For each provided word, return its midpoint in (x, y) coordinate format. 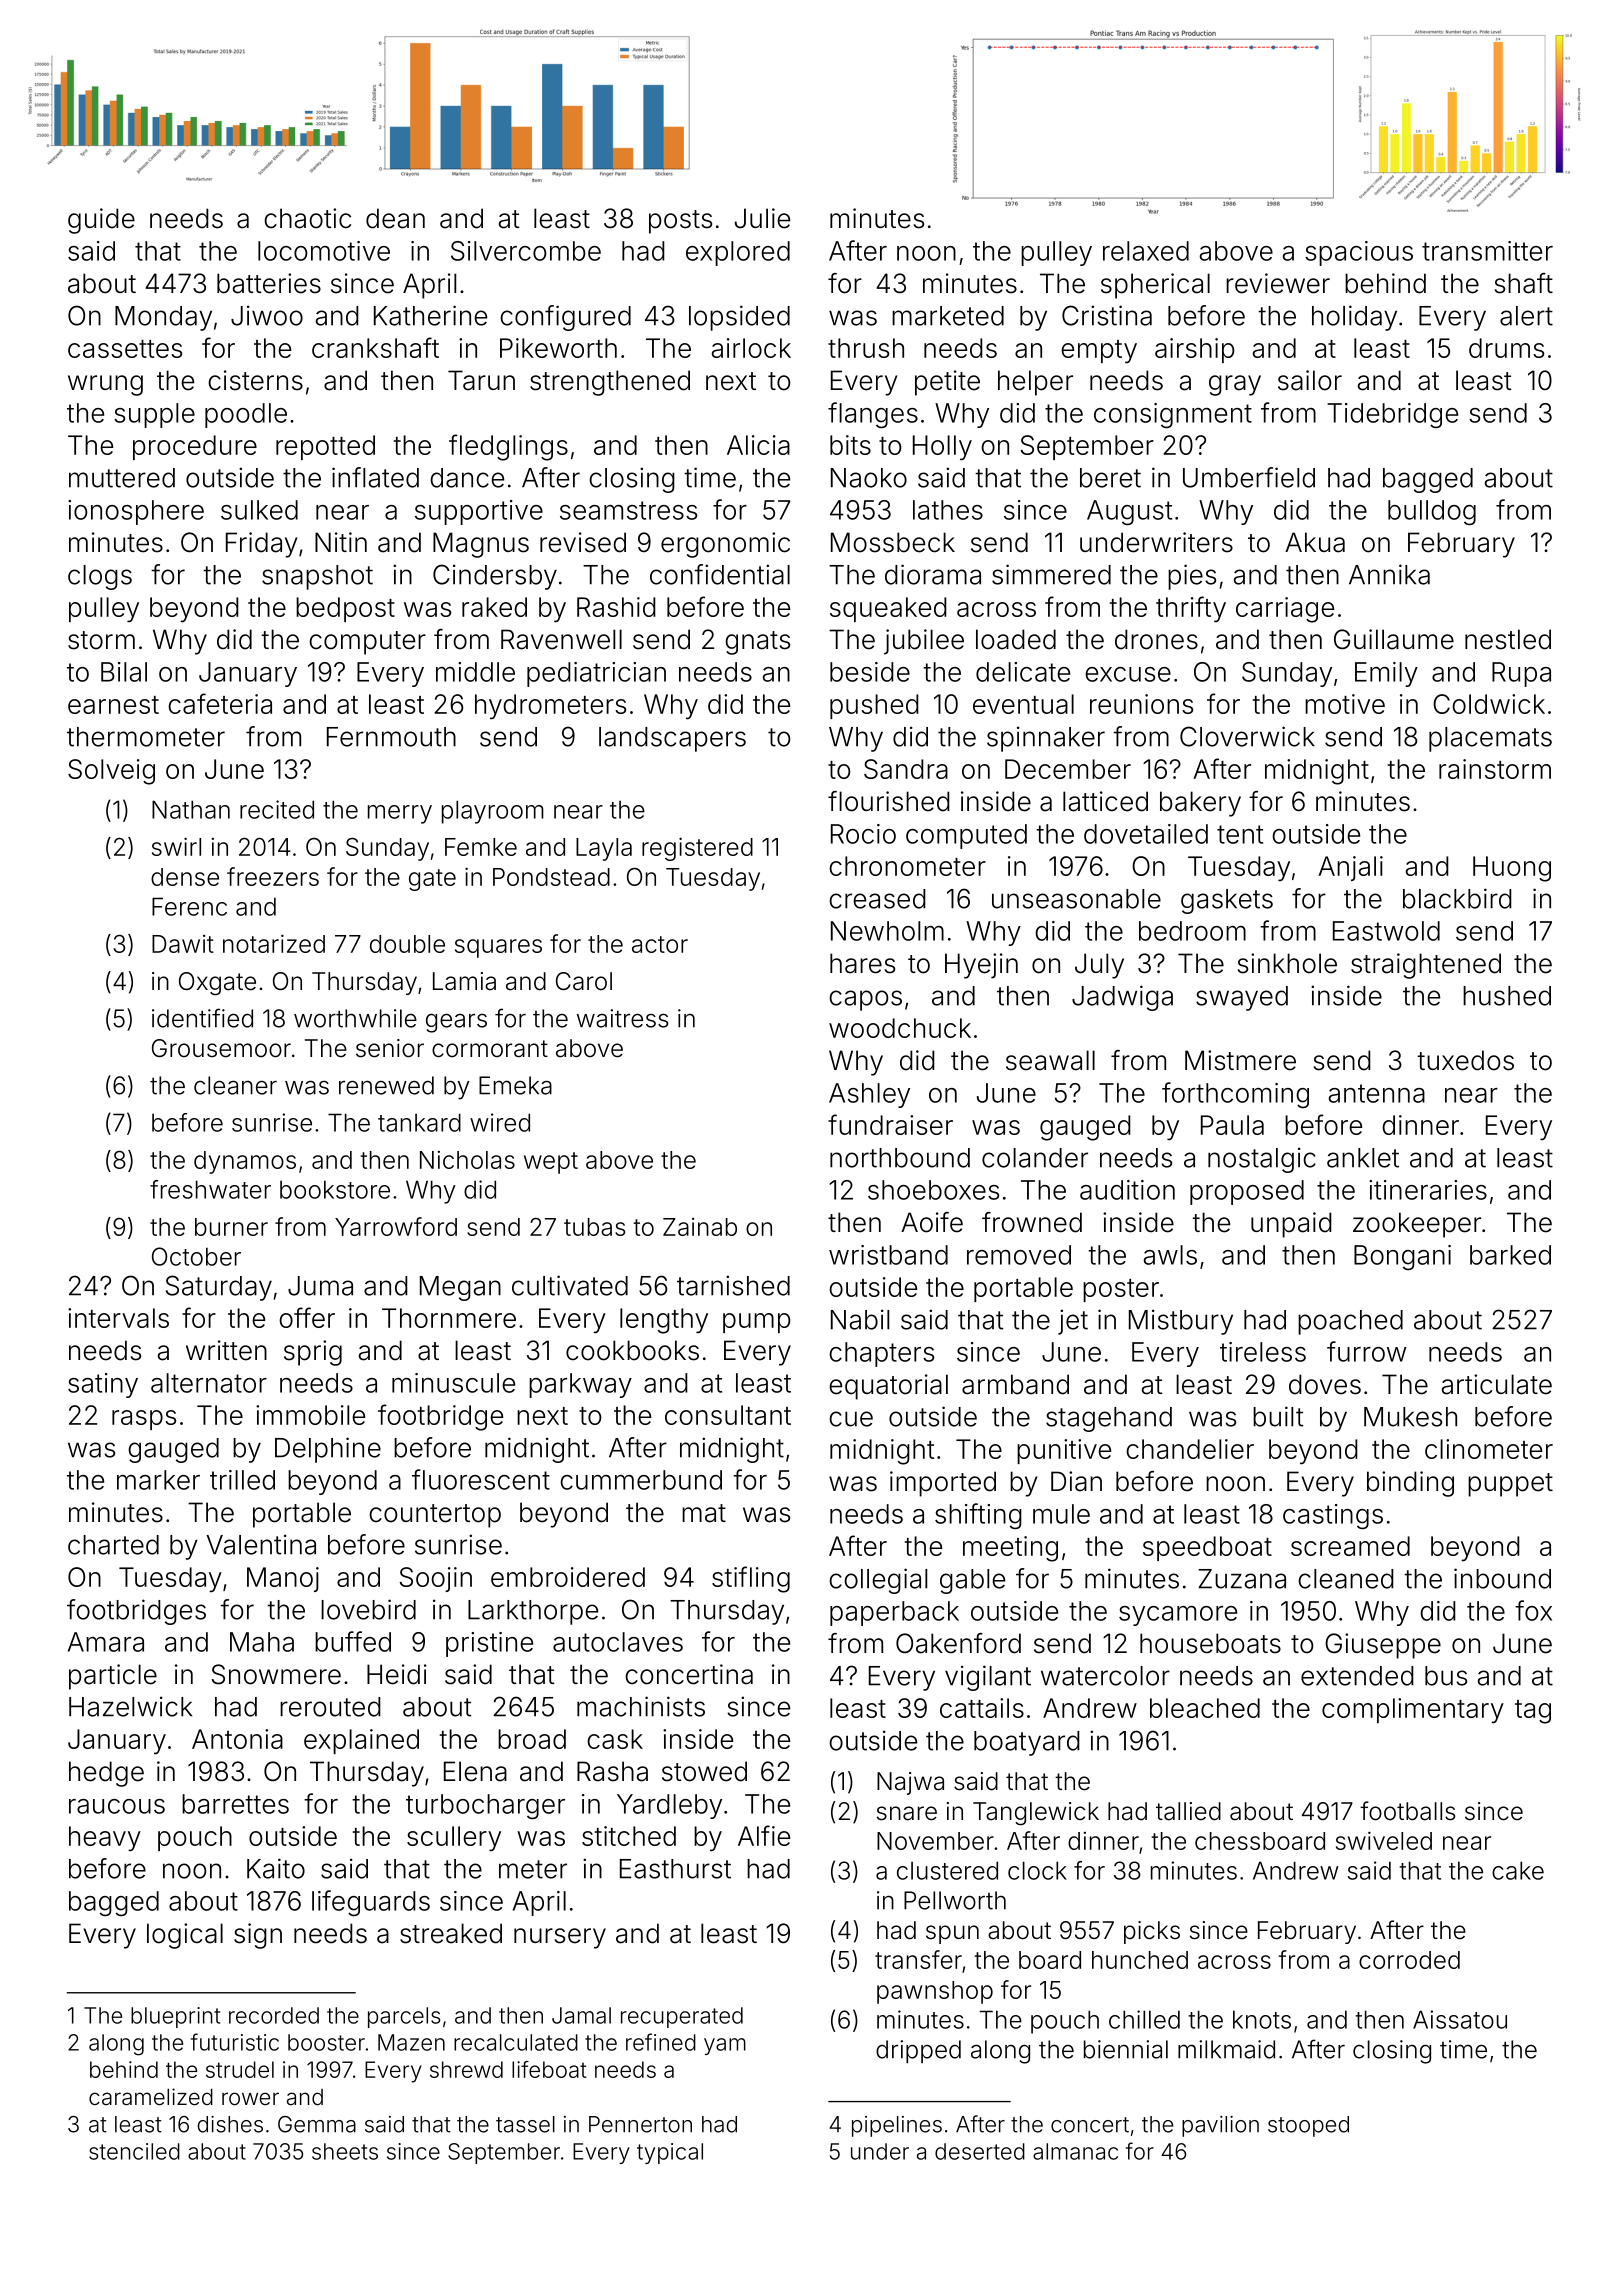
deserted (980, 2151)
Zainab (700, 1227)
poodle (246, 415)
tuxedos (1465, 1060)
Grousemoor (221, 1048)
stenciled (134, 2151)
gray (1235, 385)
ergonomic (725, 545)
